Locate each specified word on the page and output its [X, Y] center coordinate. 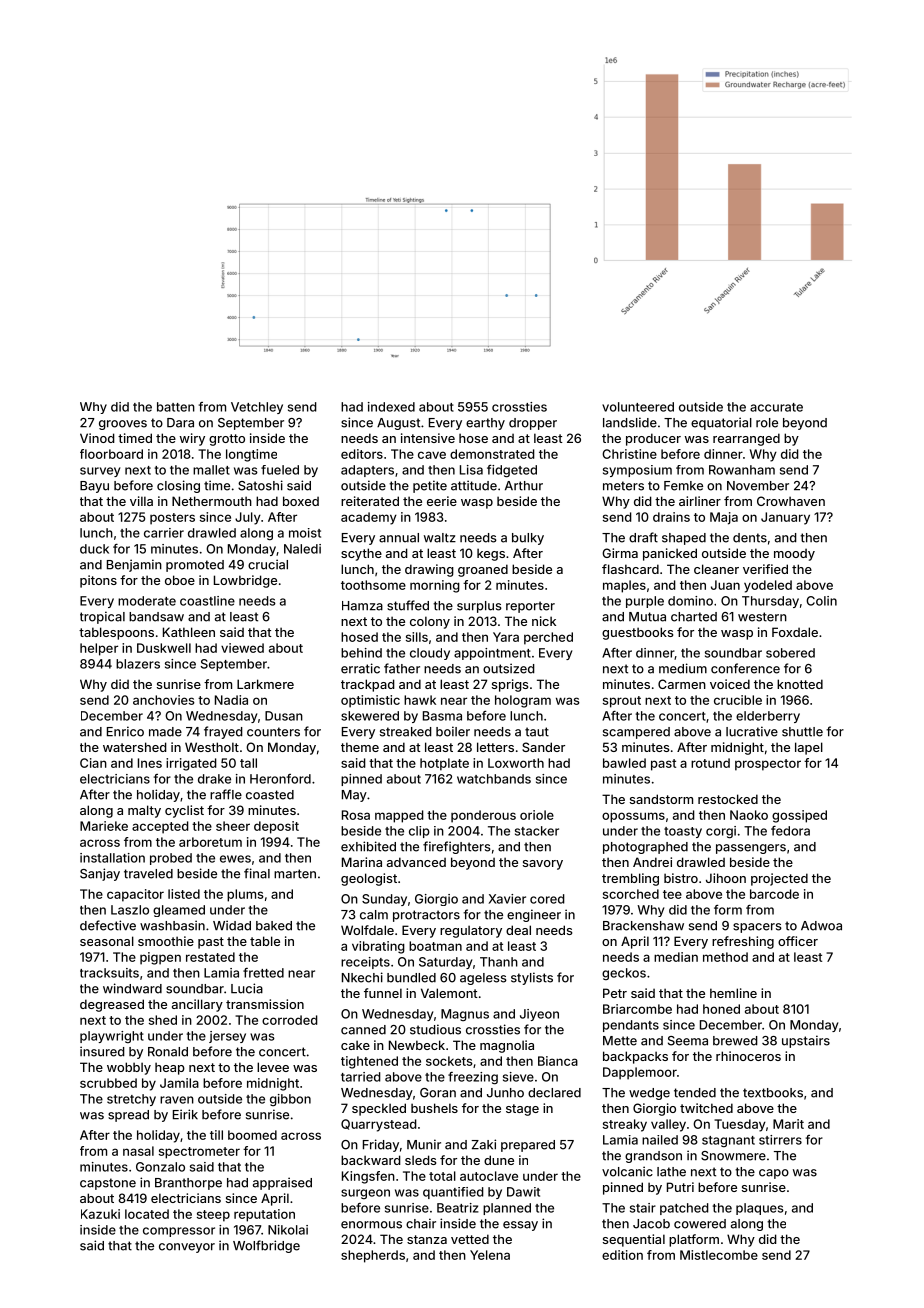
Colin [821, 601]
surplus [479, 607]
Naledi [302, 549]
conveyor [187, 1248]
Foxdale [795, 632]
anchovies [164, 700]
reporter [530, 607]
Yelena [490, 1255]
